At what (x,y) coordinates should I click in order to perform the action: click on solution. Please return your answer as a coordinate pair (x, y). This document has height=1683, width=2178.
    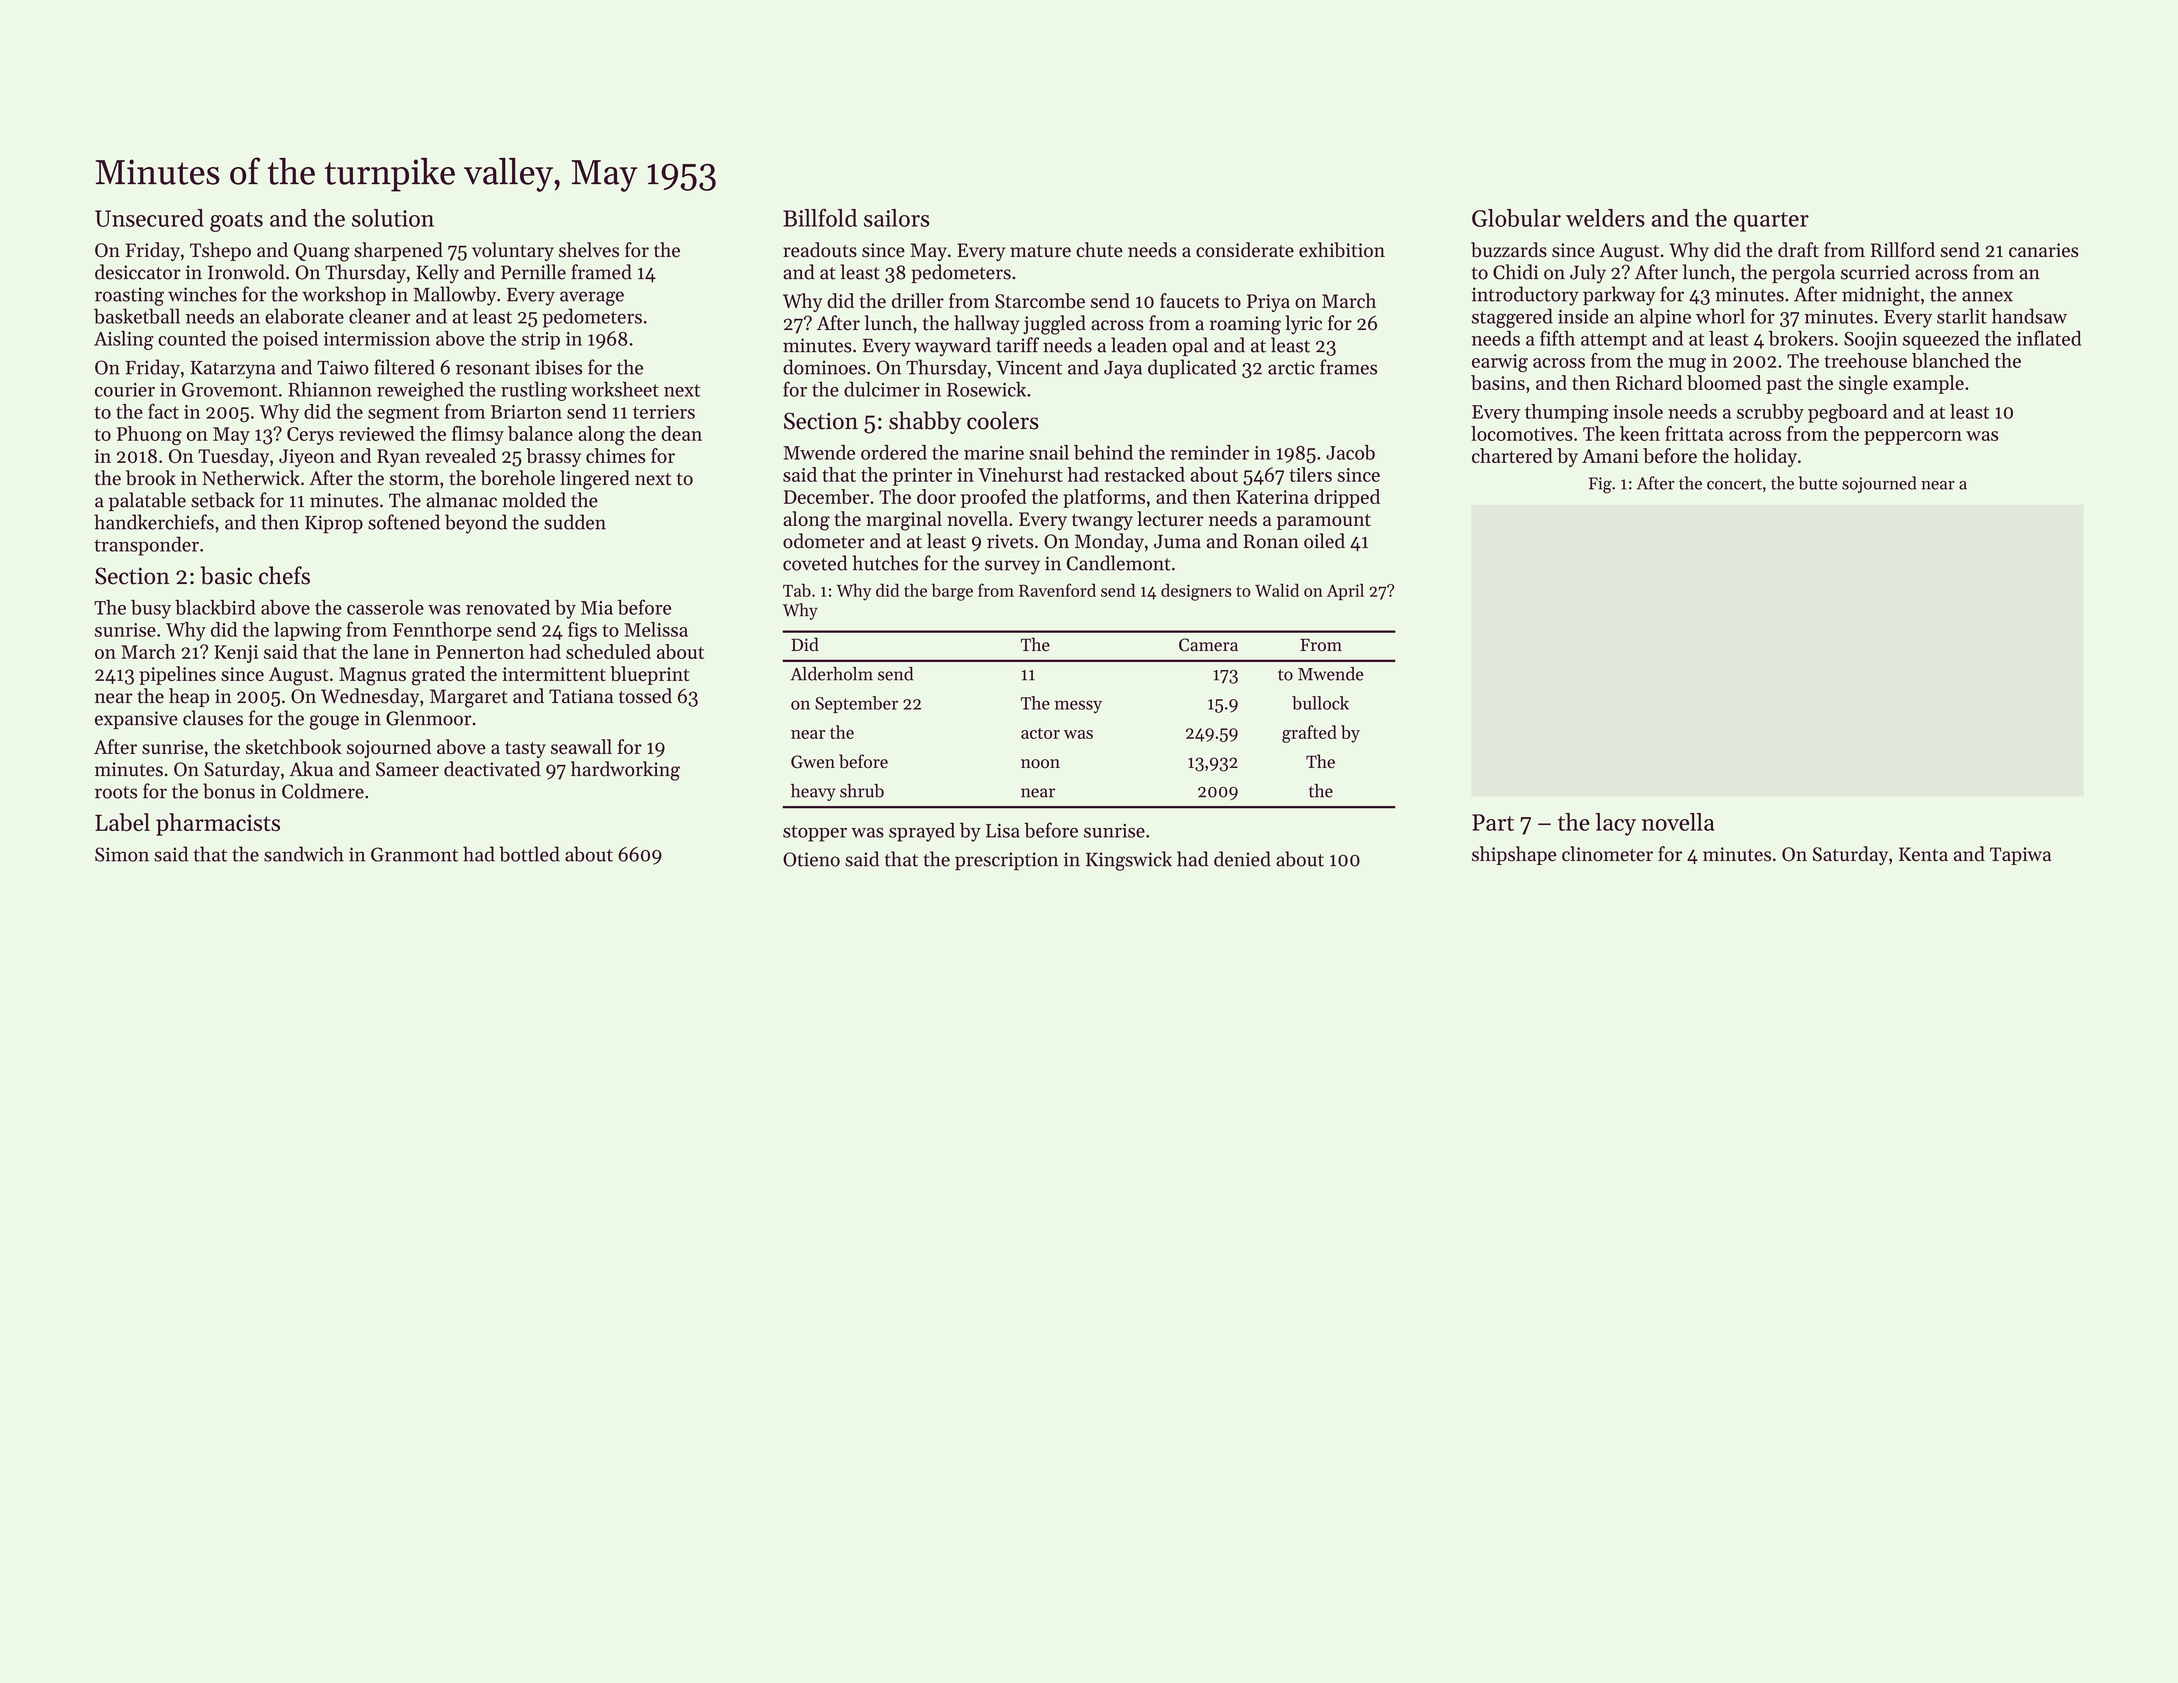
    Looking at the image, I should click on (393, 218).
